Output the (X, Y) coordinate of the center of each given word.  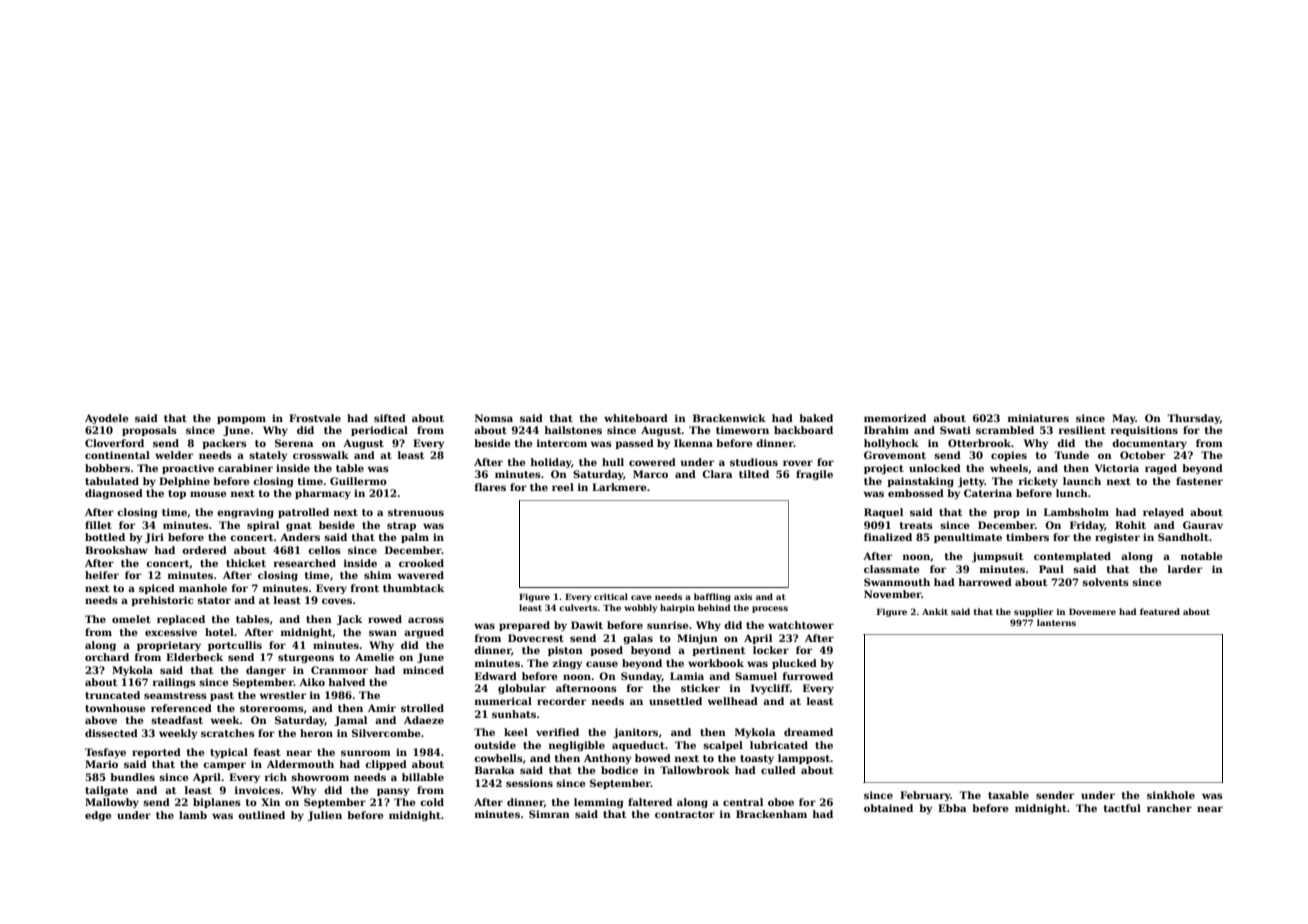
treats (916, 525)
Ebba (952, 808)
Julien (325, 816)
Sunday (641, 677)
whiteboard (636, 418)
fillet (98, 525)
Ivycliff (770, 689)
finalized (888, 537)
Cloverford (114, 443)
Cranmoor (339, 670)
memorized (895, 418)
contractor (685, 814)
